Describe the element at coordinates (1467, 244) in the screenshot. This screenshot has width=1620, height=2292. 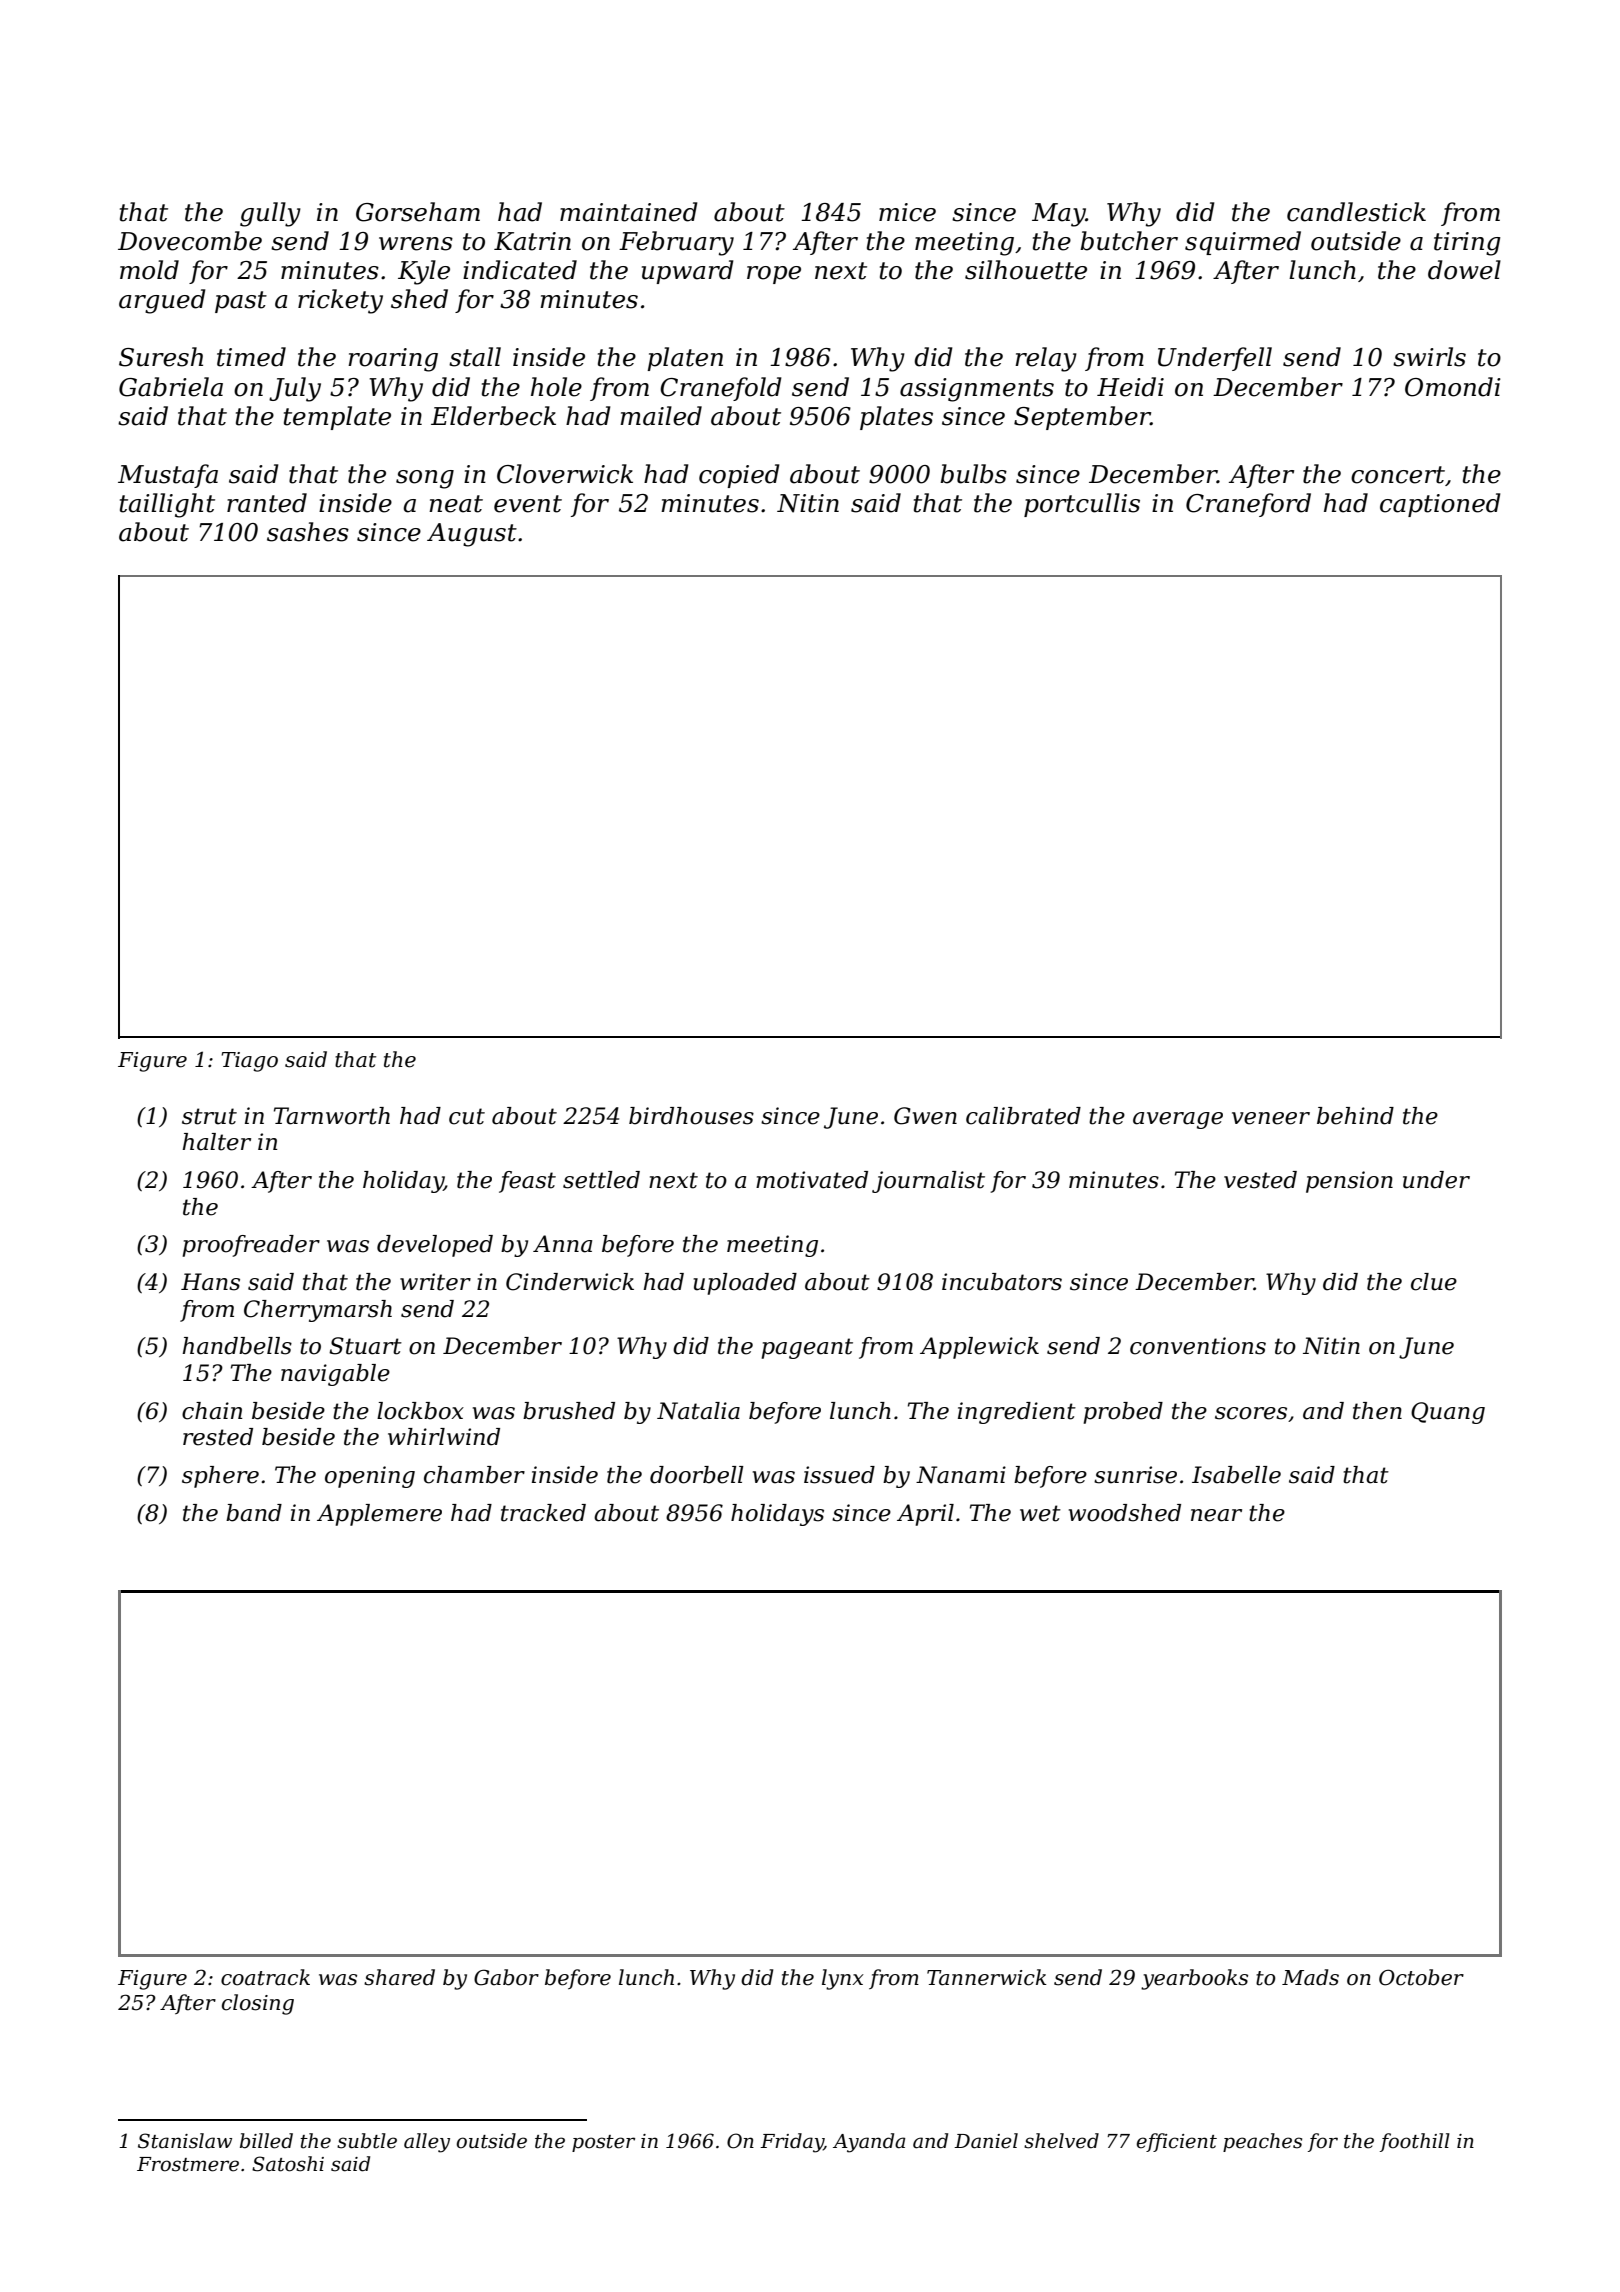
I see `tiring` at that location.
